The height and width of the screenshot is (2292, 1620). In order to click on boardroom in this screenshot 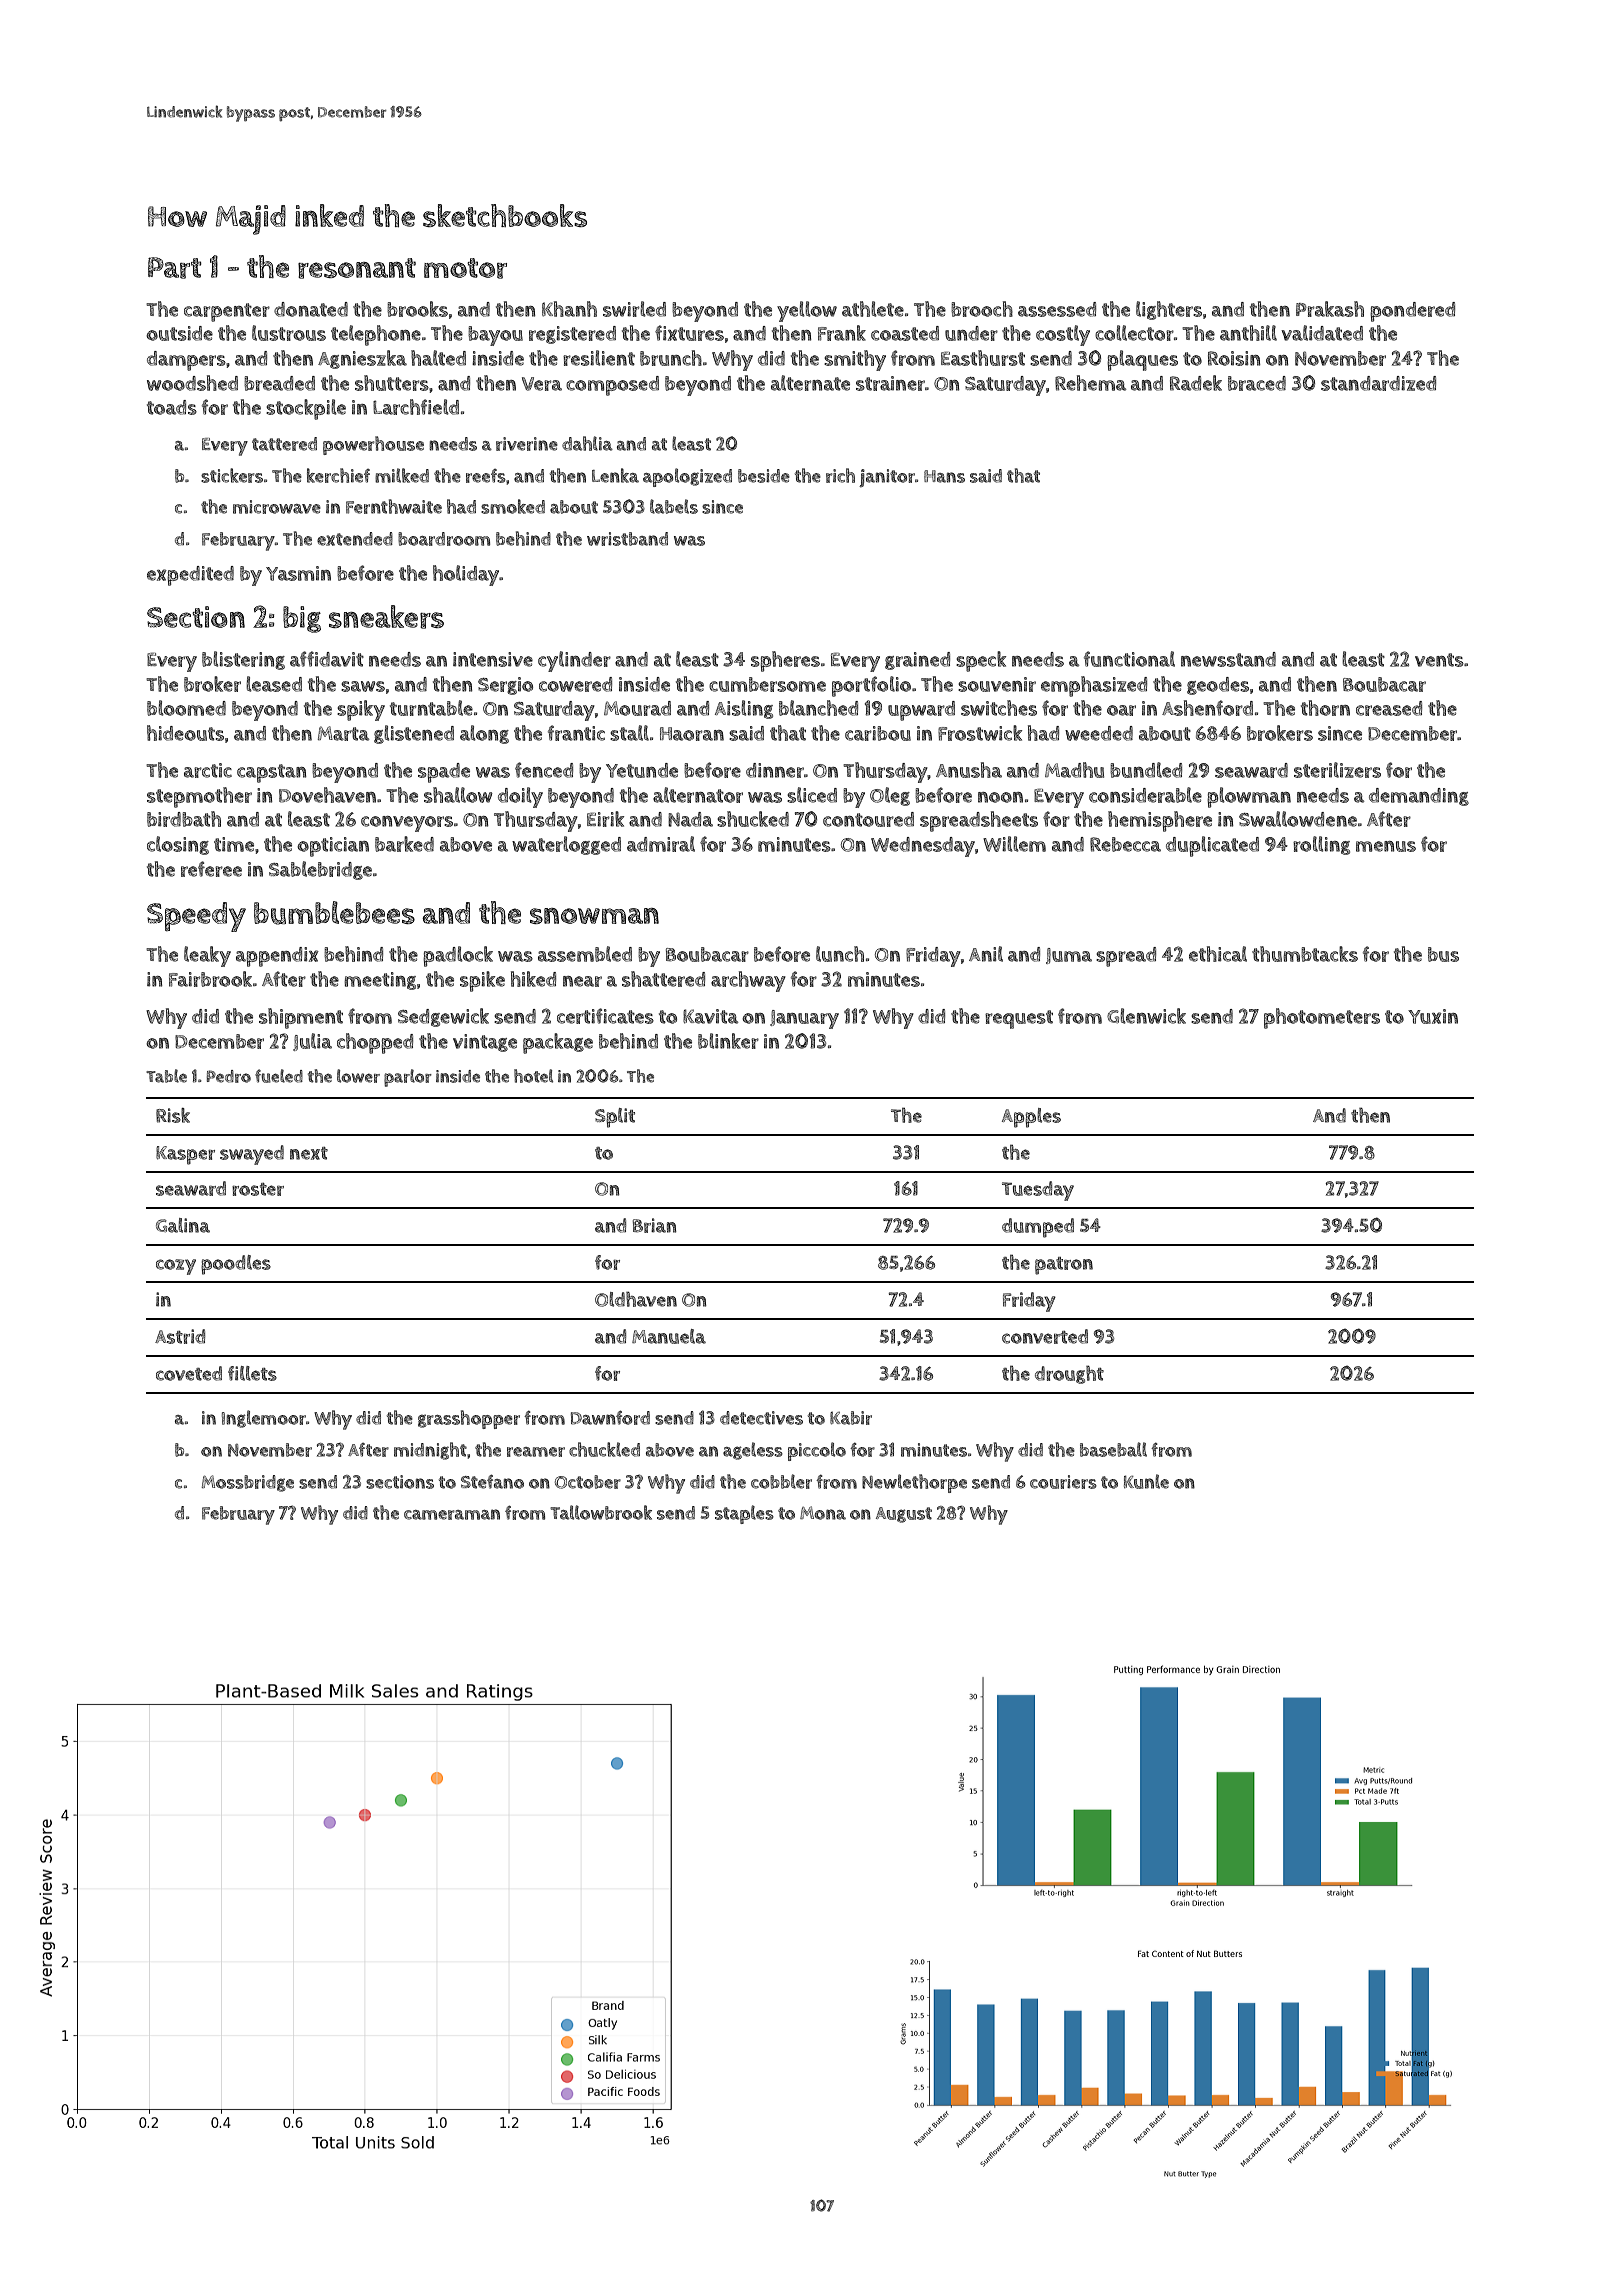, I will do `click(444, 539)`.
